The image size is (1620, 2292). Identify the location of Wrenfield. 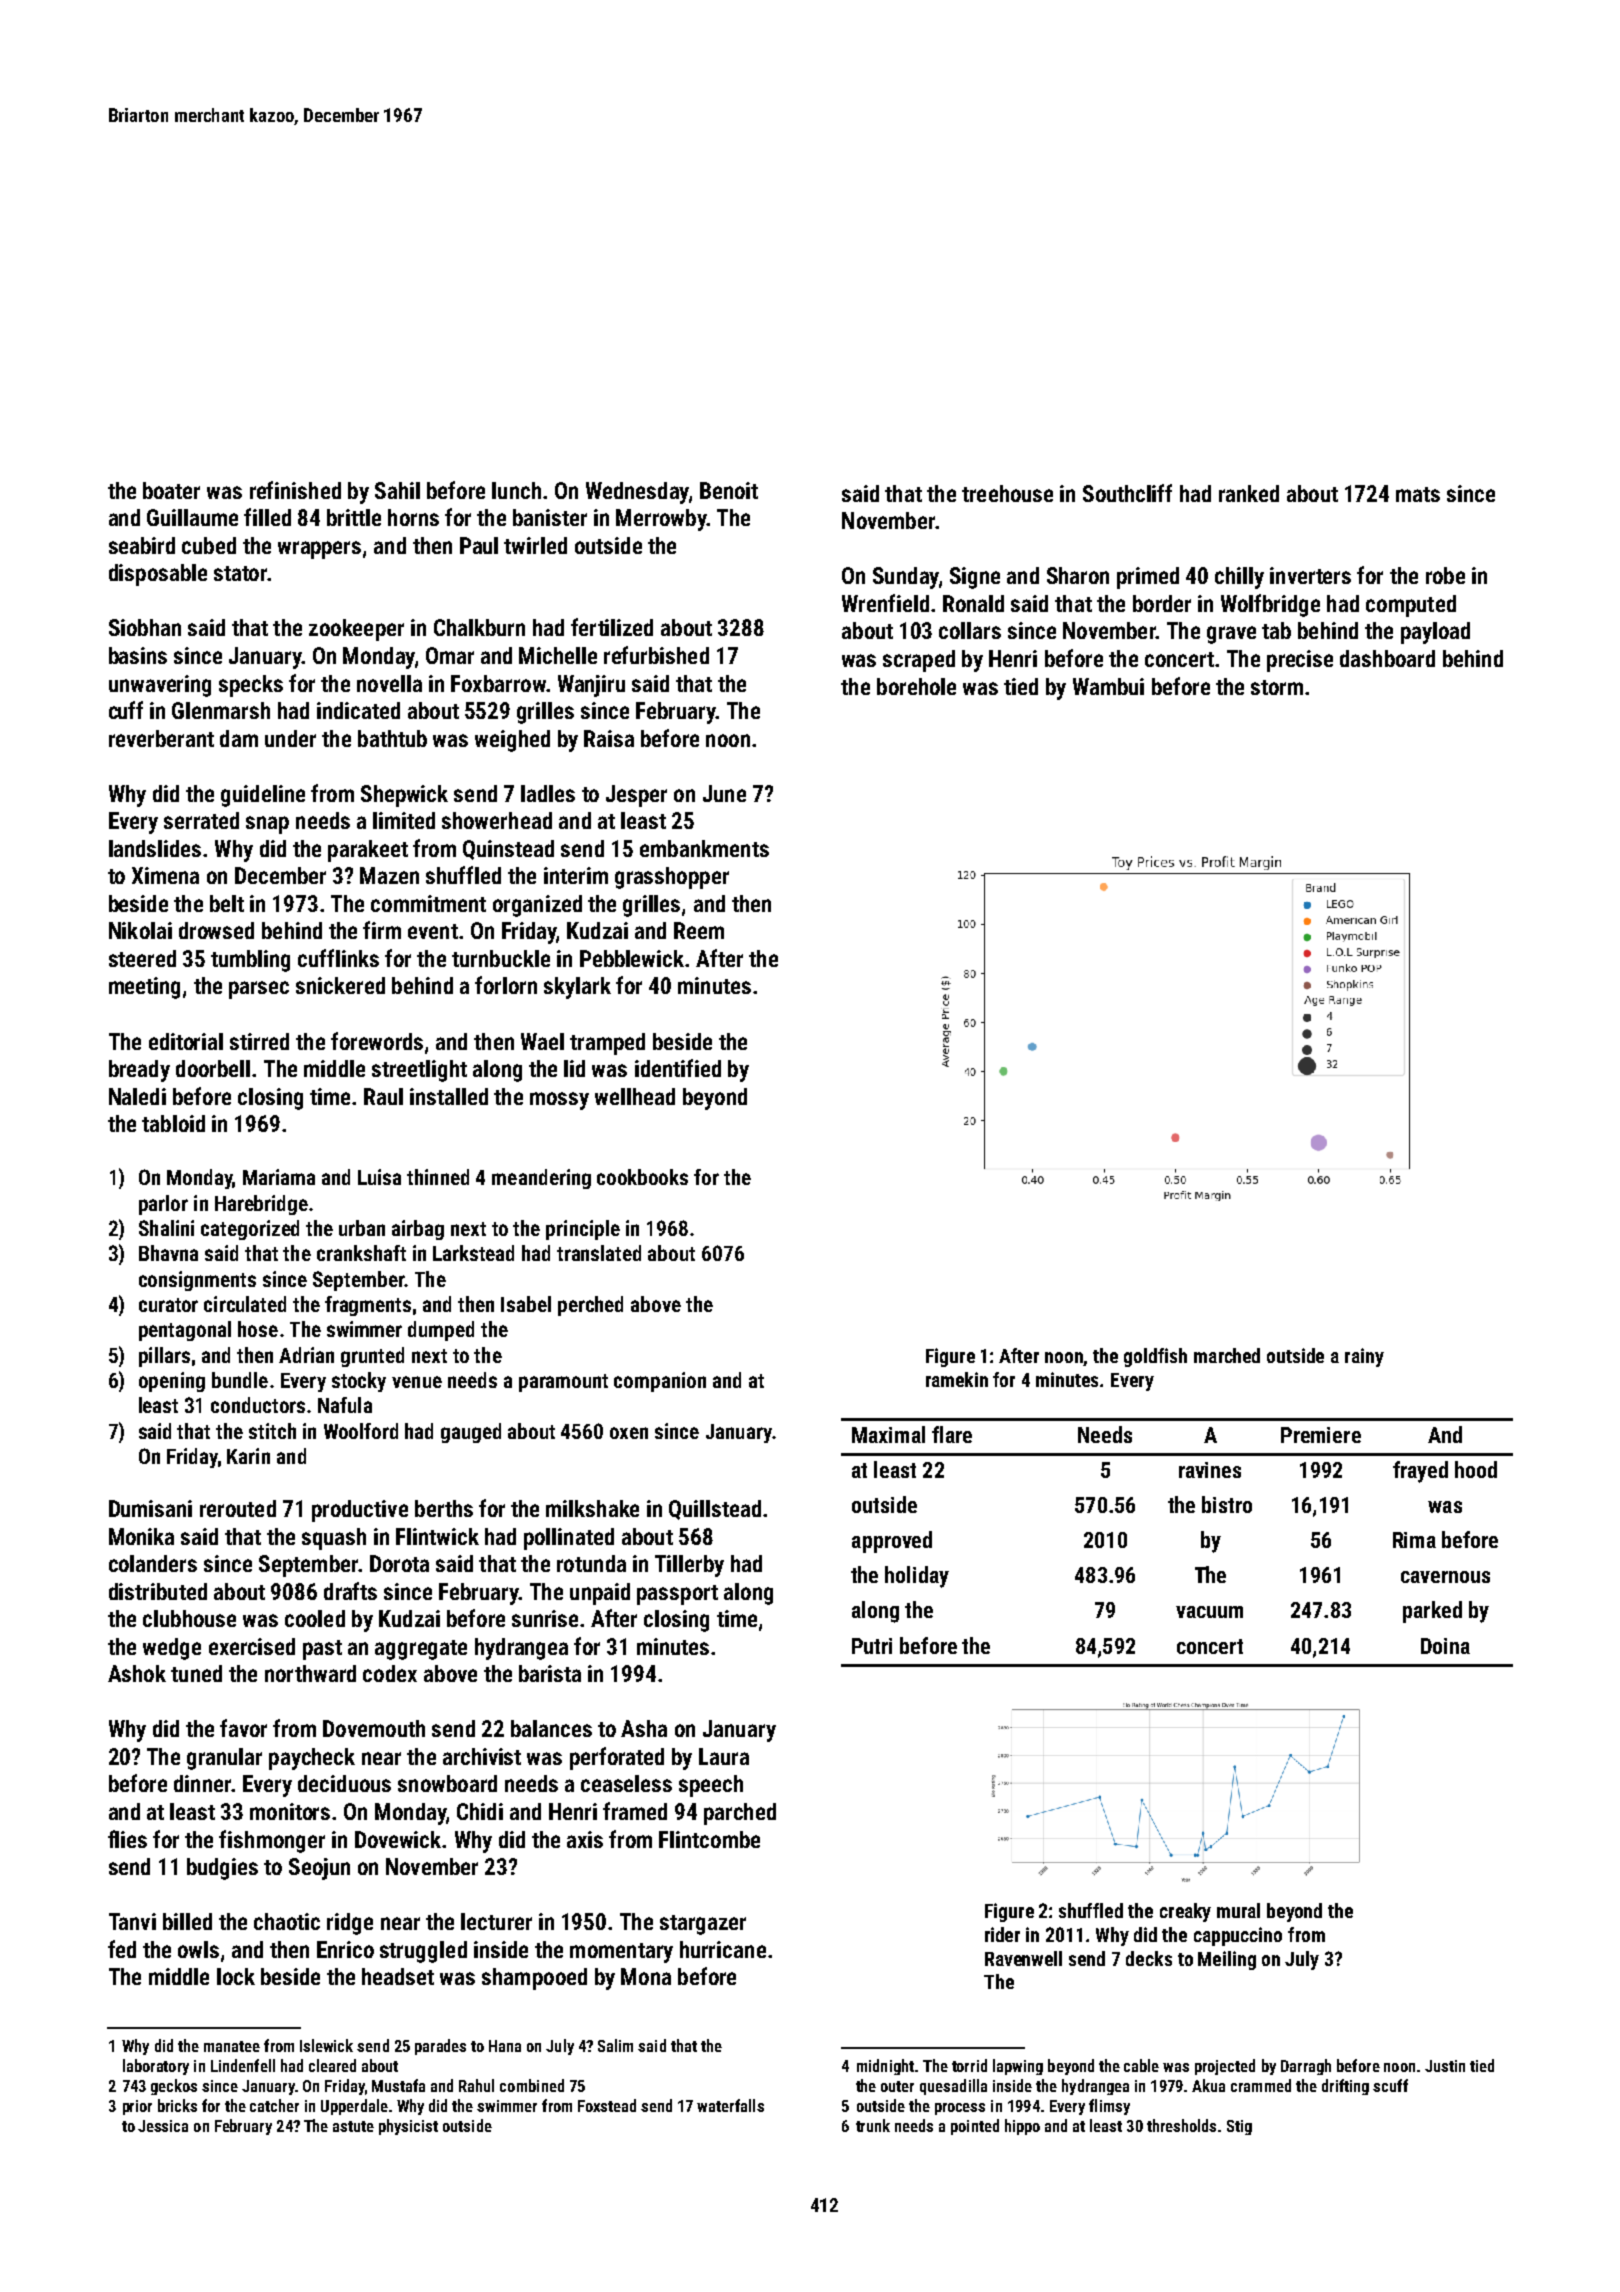
(885, 603).
